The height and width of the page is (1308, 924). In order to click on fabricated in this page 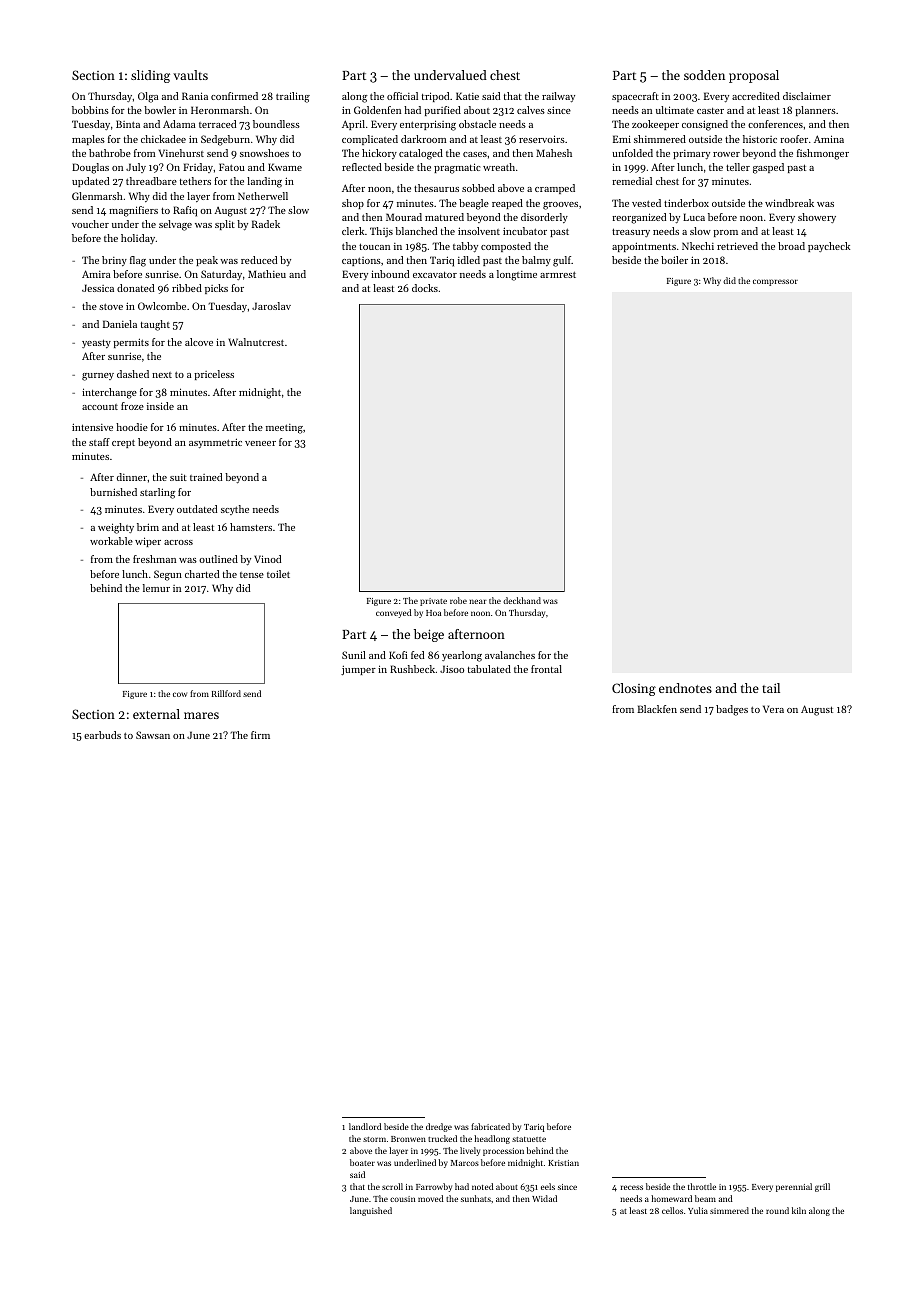, I will do `click(490, 1126)`.
